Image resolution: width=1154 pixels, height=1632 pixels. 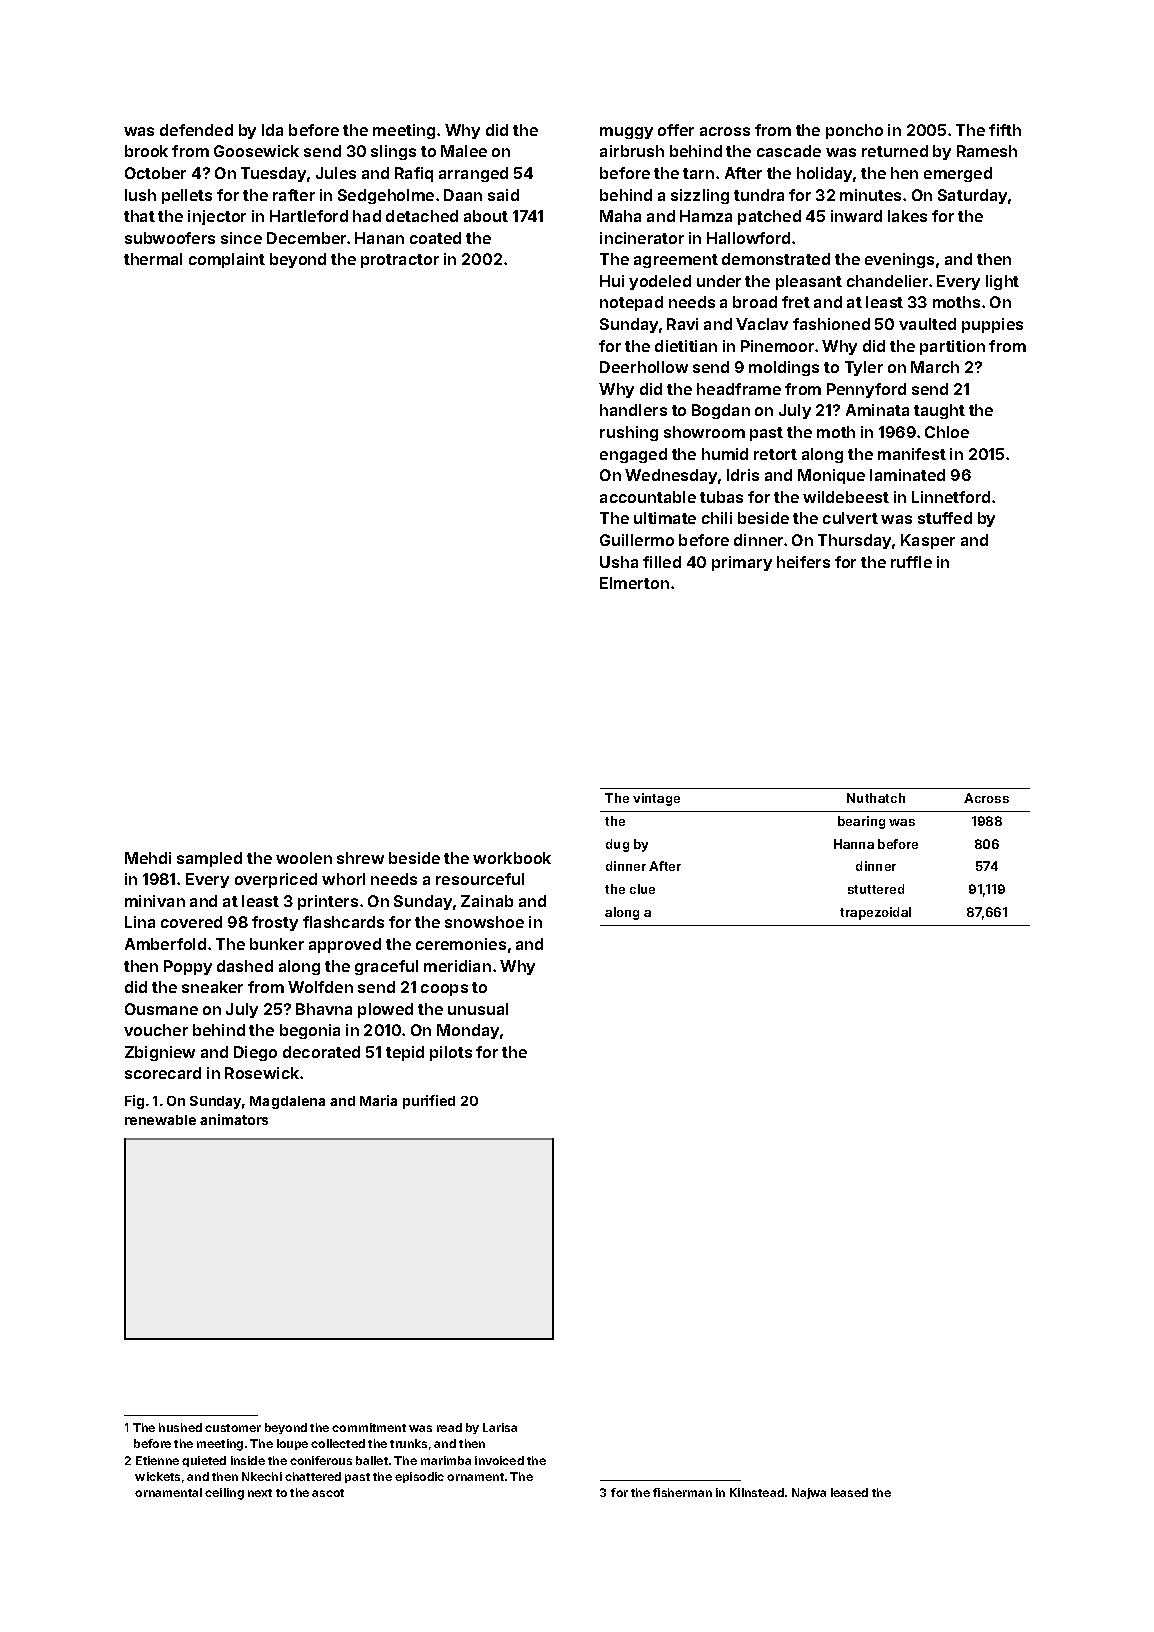 I want to click on purified, so click(x=429, y=1102).
